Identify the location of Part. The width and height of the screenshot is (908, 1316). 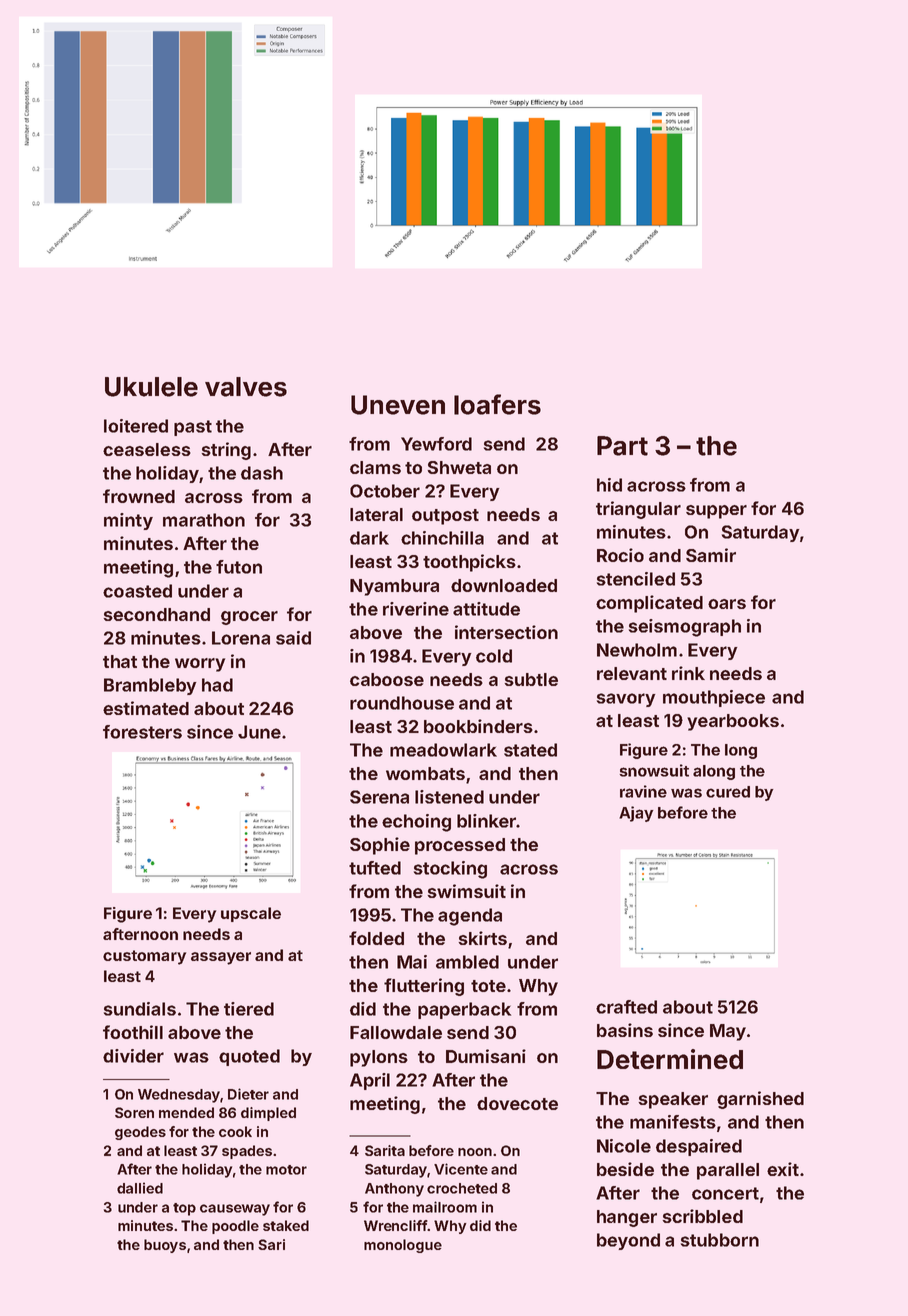
(622, 446).
